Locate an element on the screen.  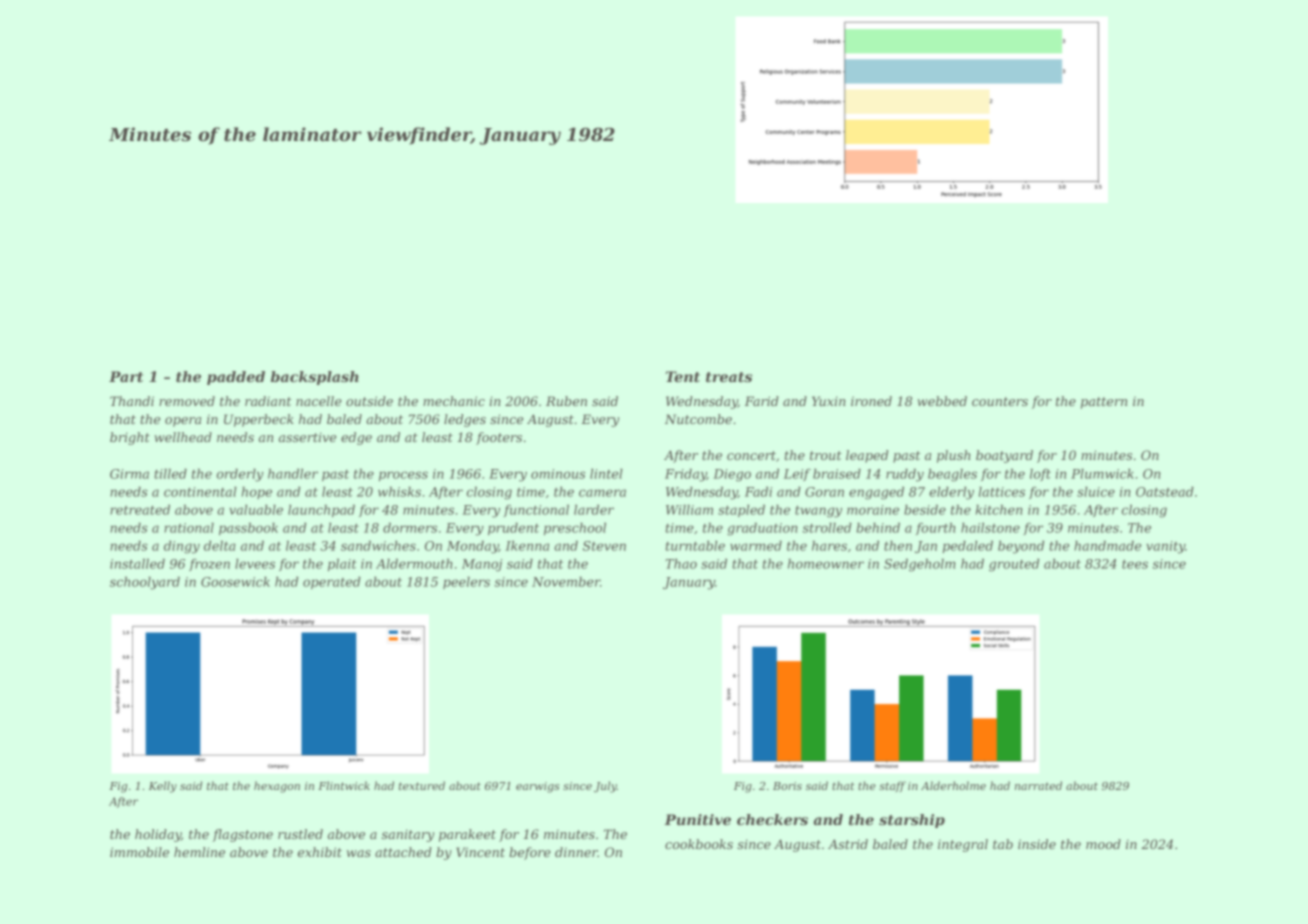
Alderholme is located at coordinates (953, 785).
